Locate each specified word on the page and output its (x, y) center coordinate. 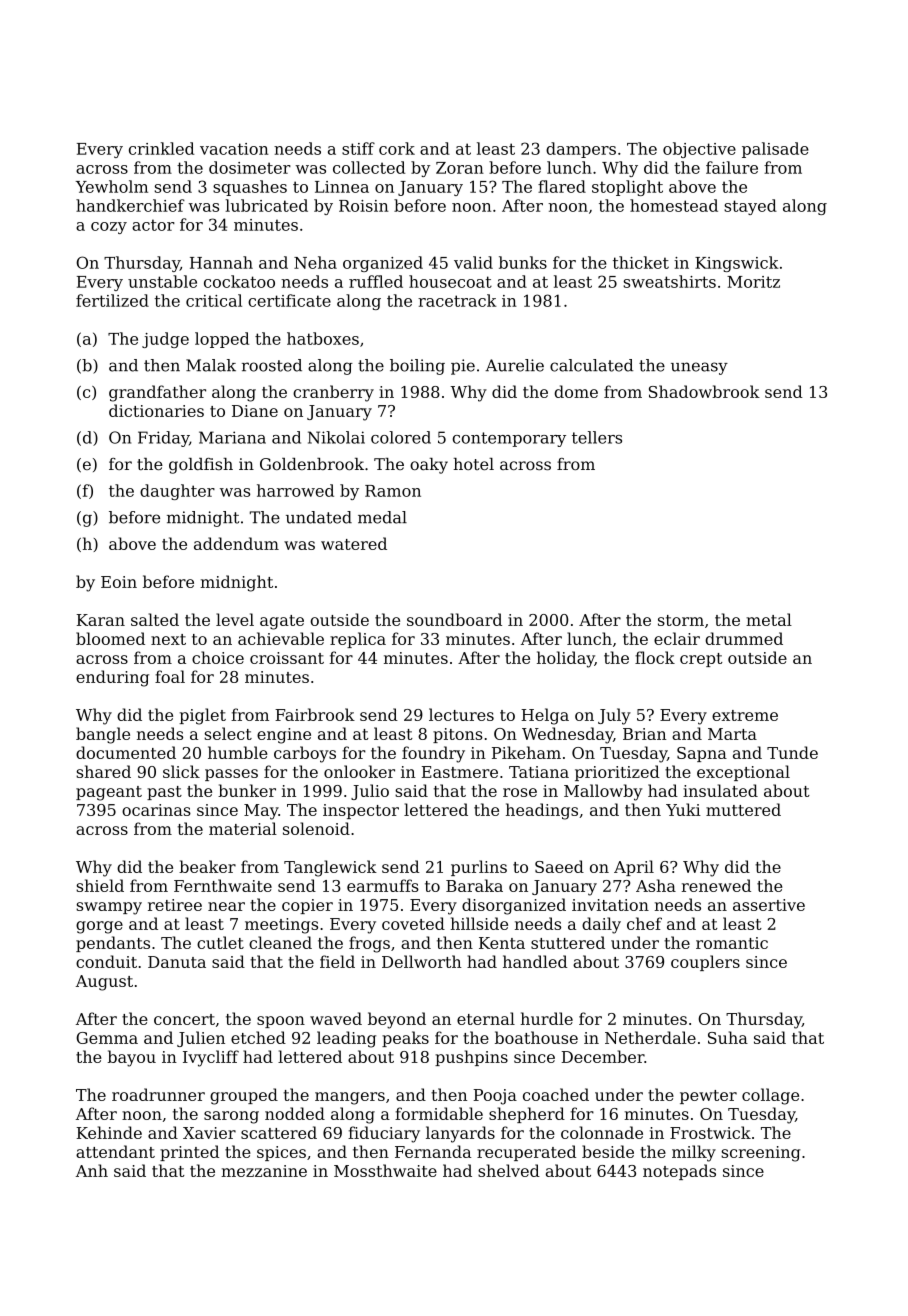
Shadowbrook (704, 391)
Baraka (474, 885)
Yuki (683, 809)
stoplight (627, 188)
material (243, 828)
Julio (370, 792)
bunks (523, 262)
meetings (281, 926)
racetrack (457, 300)
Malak (211, 365)
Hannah (221, 262)
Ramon (393, 491)
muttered (743, 809)
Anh (92, 1170)
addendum (236, 543)
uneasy (699, 368)
